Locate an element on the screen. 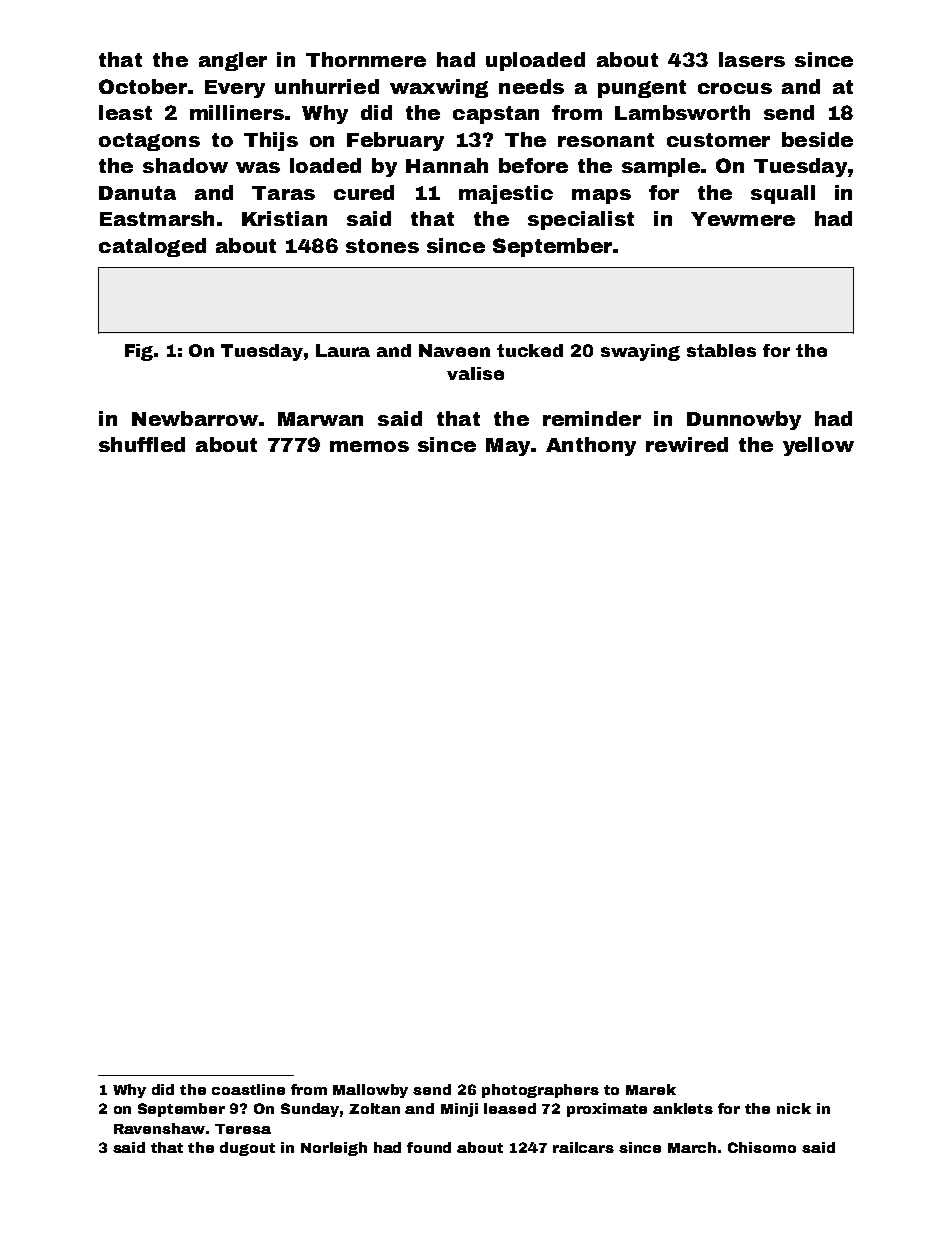  Eastmarsh is located at coordinates (157, 218).
